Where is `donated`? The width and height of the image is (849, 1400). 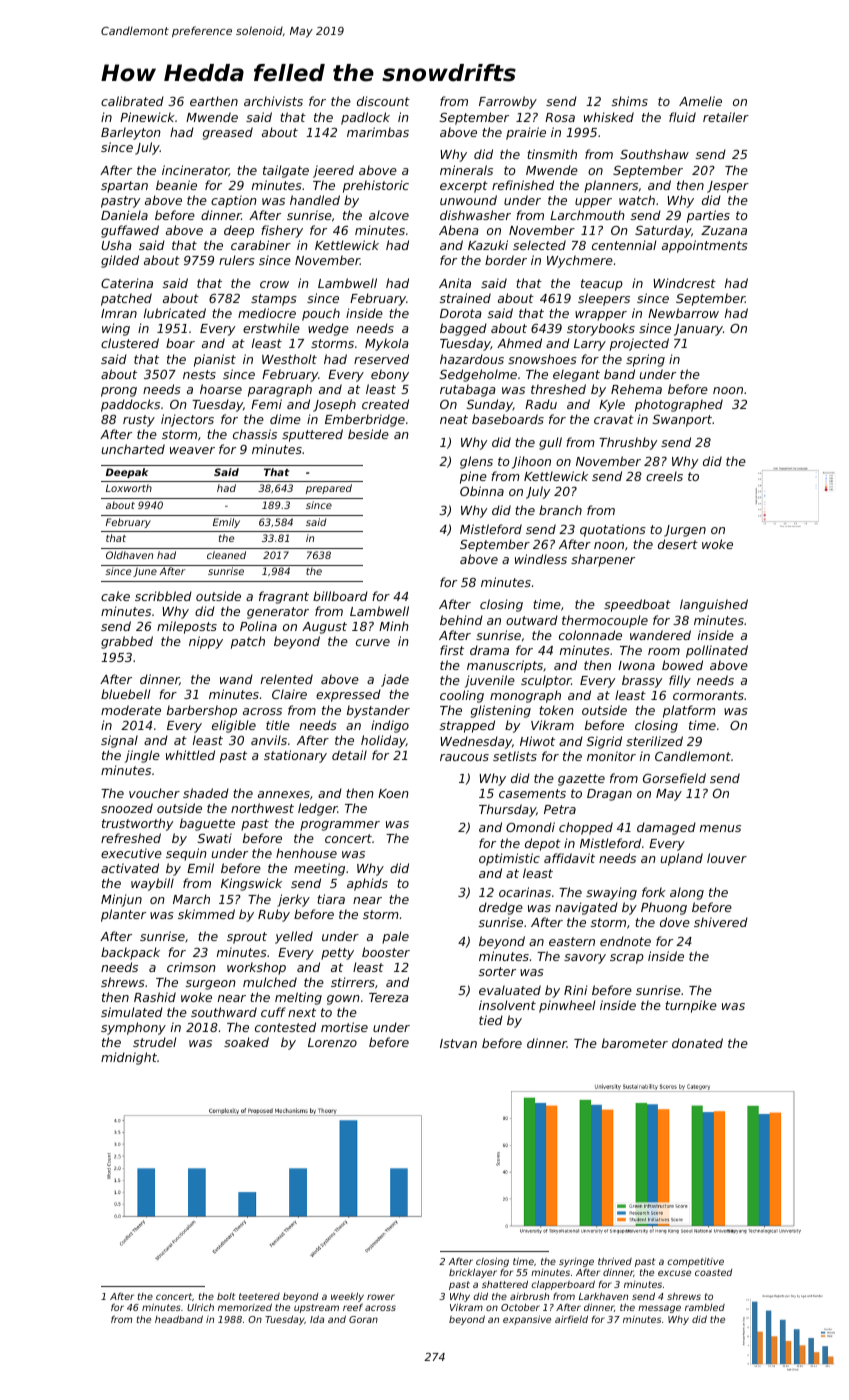 donated is located at coordinates (697, 1043).
